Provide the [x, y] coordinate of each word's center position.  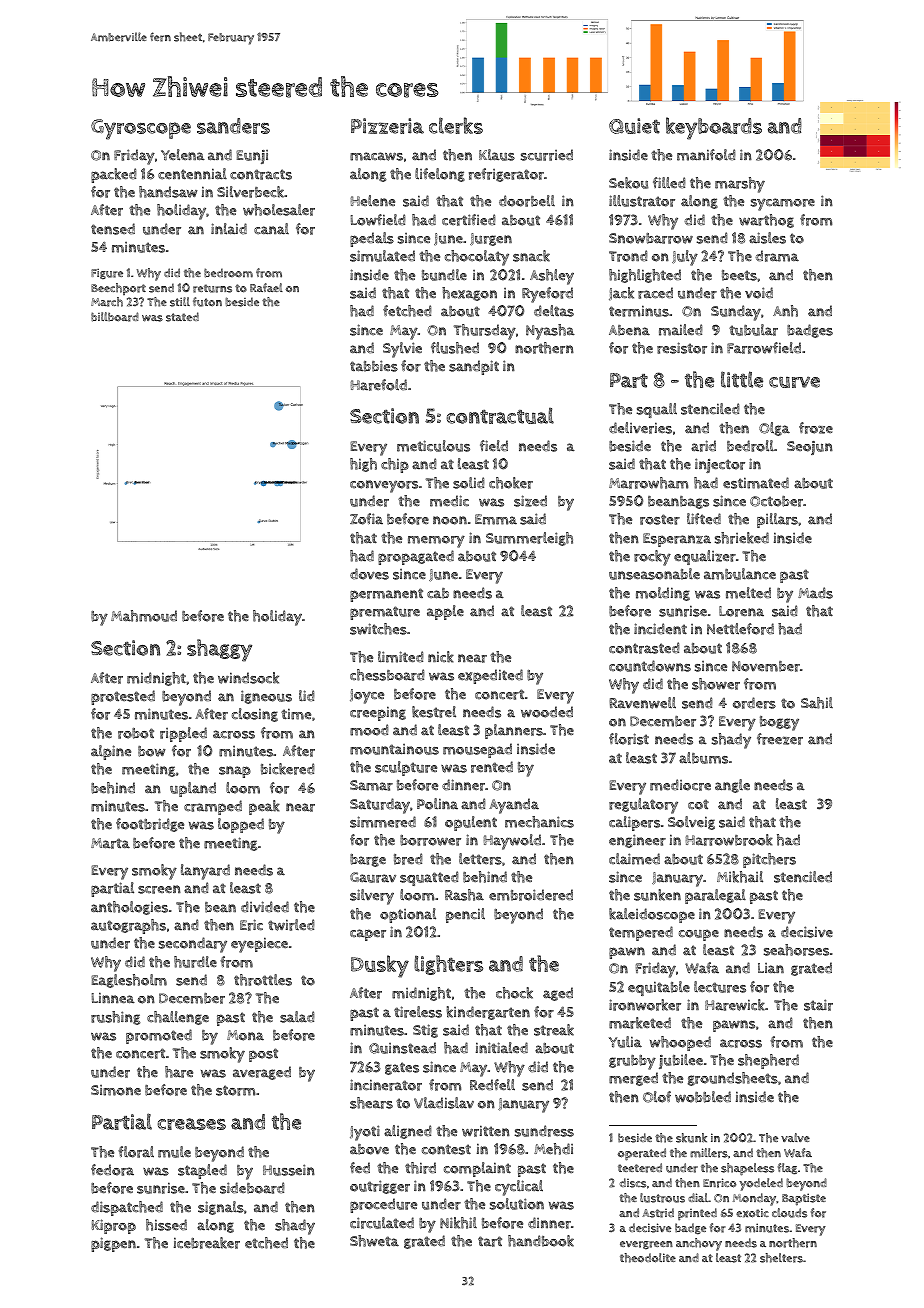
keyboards [714, 128]
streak [554, 1030]
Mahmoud [144, 616]
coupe [699, 935]
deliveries [640, 428]
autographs [128, 926]
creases [192, 1124]
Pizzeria [387, 126]
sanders [233, 126]
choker [511, 483]
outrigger [380, 1187]
